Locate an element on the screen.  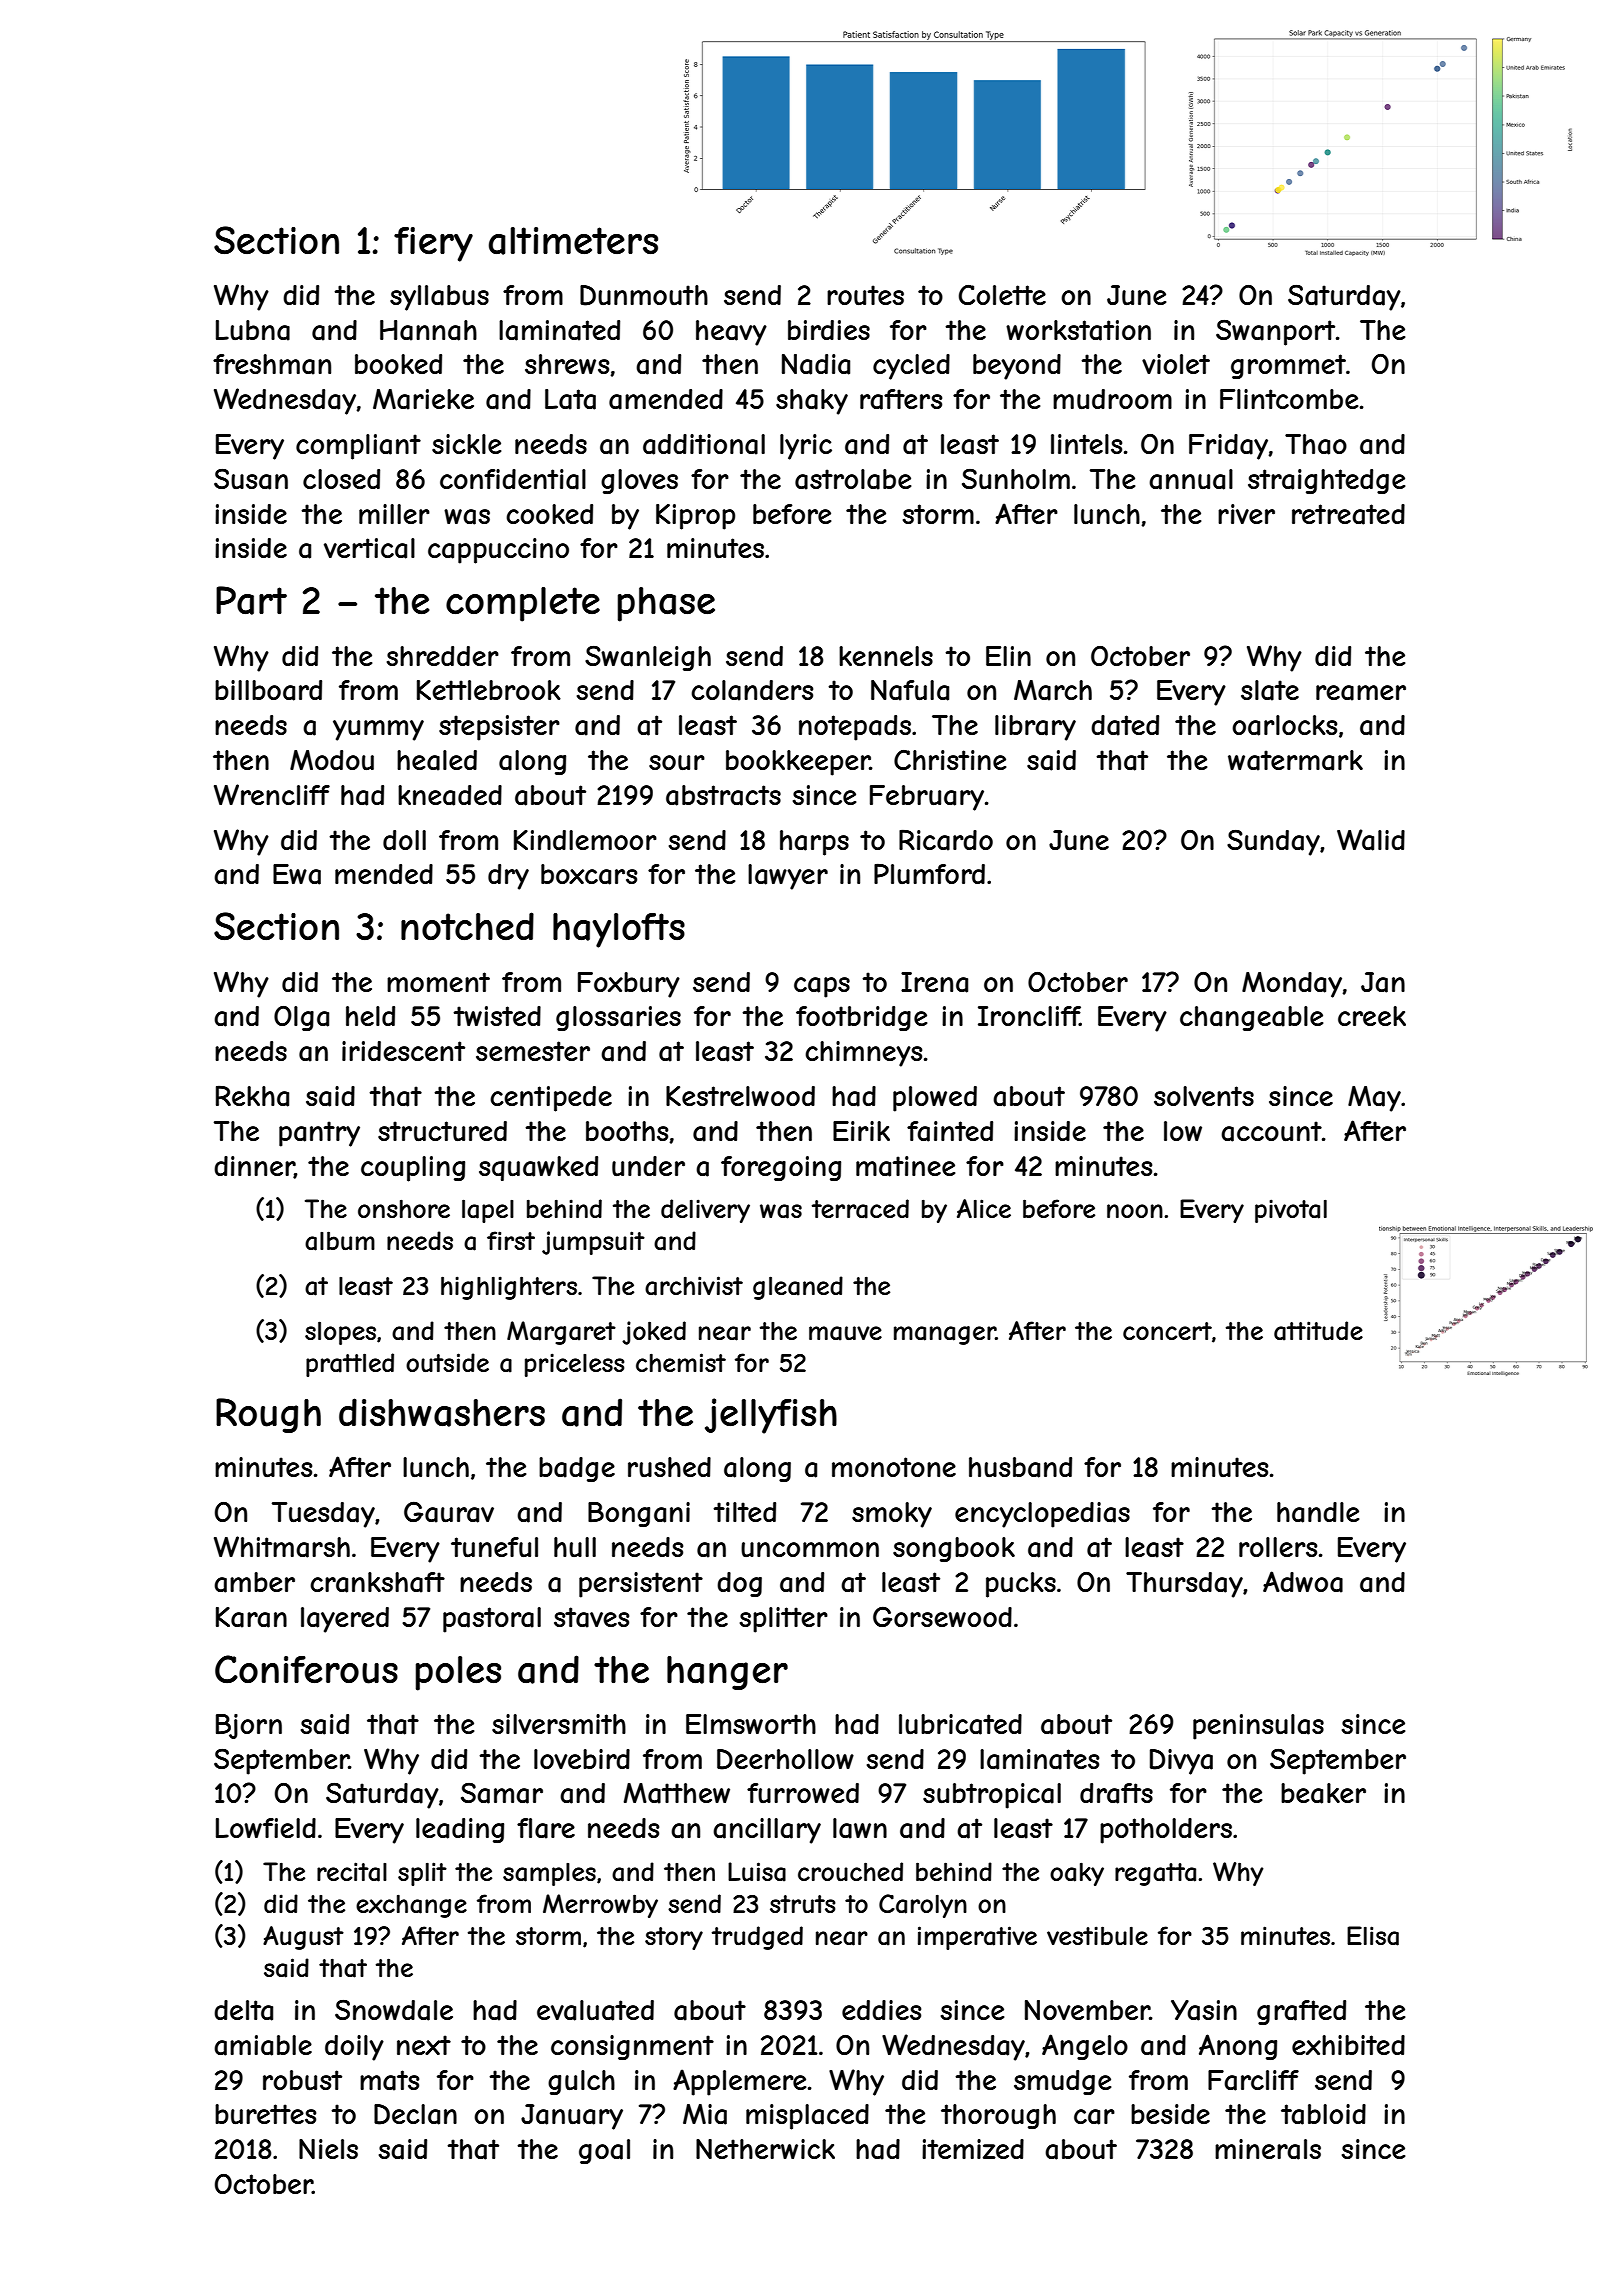
Colette is located at coordinates (1002, 295).
